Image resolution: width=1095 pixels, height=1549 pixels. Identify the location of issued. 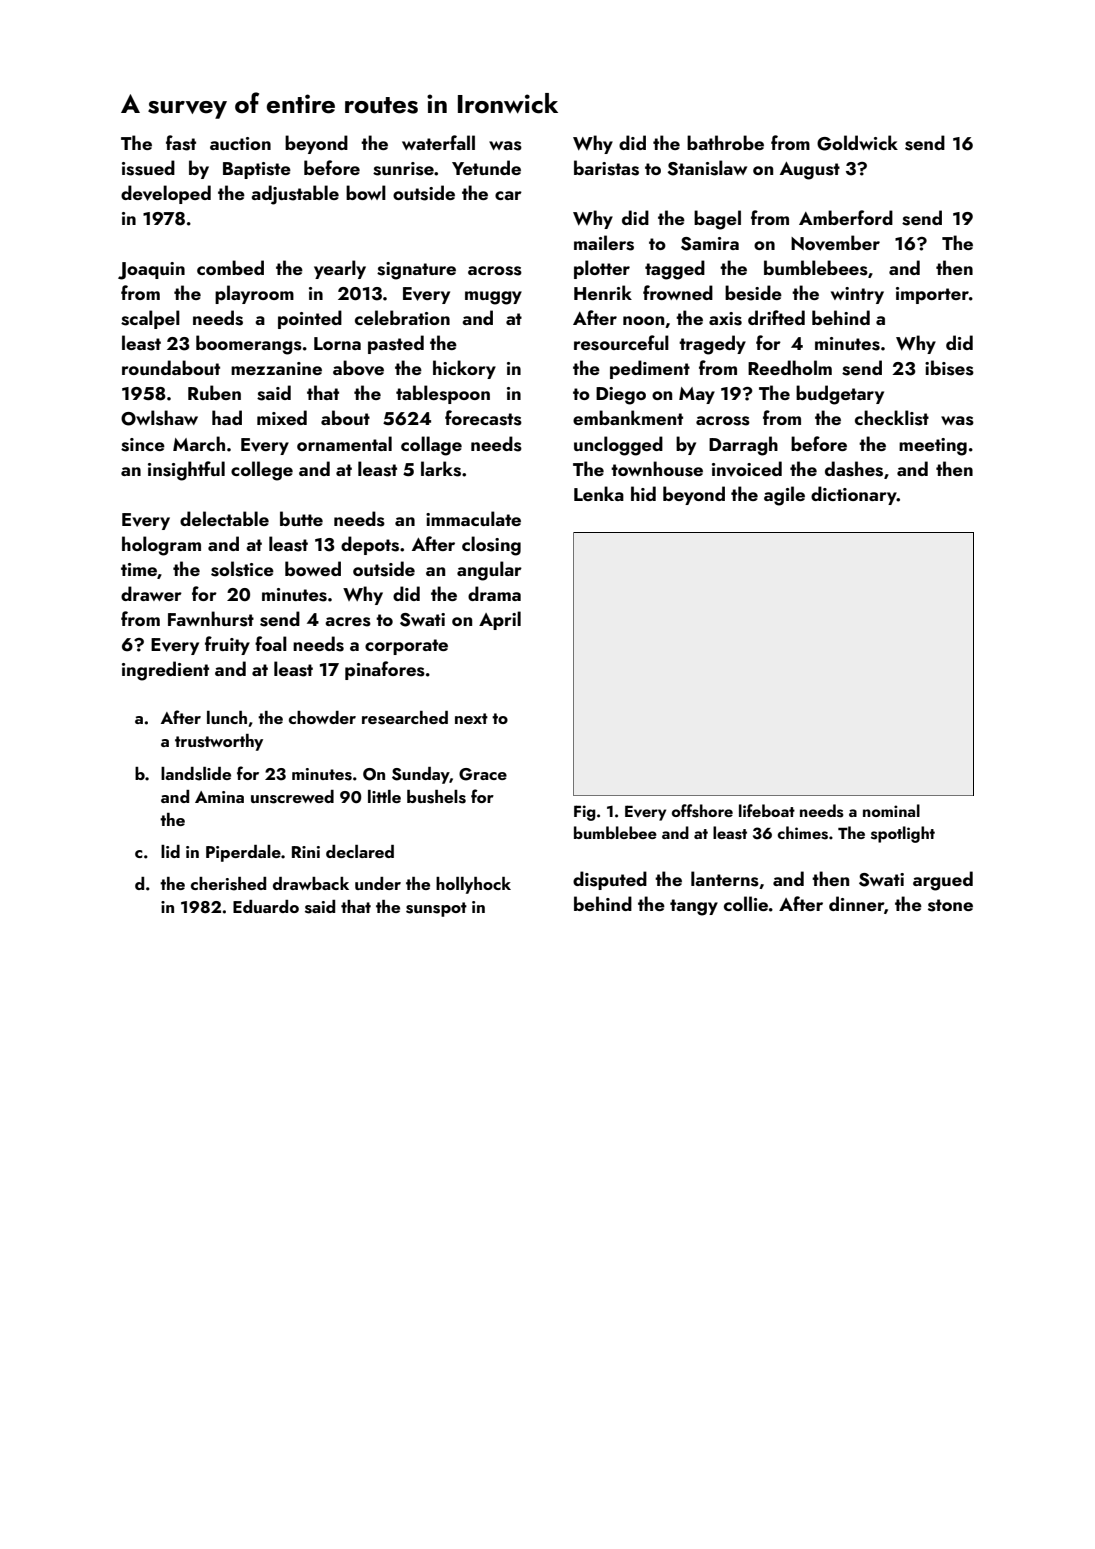
(148, 168).
